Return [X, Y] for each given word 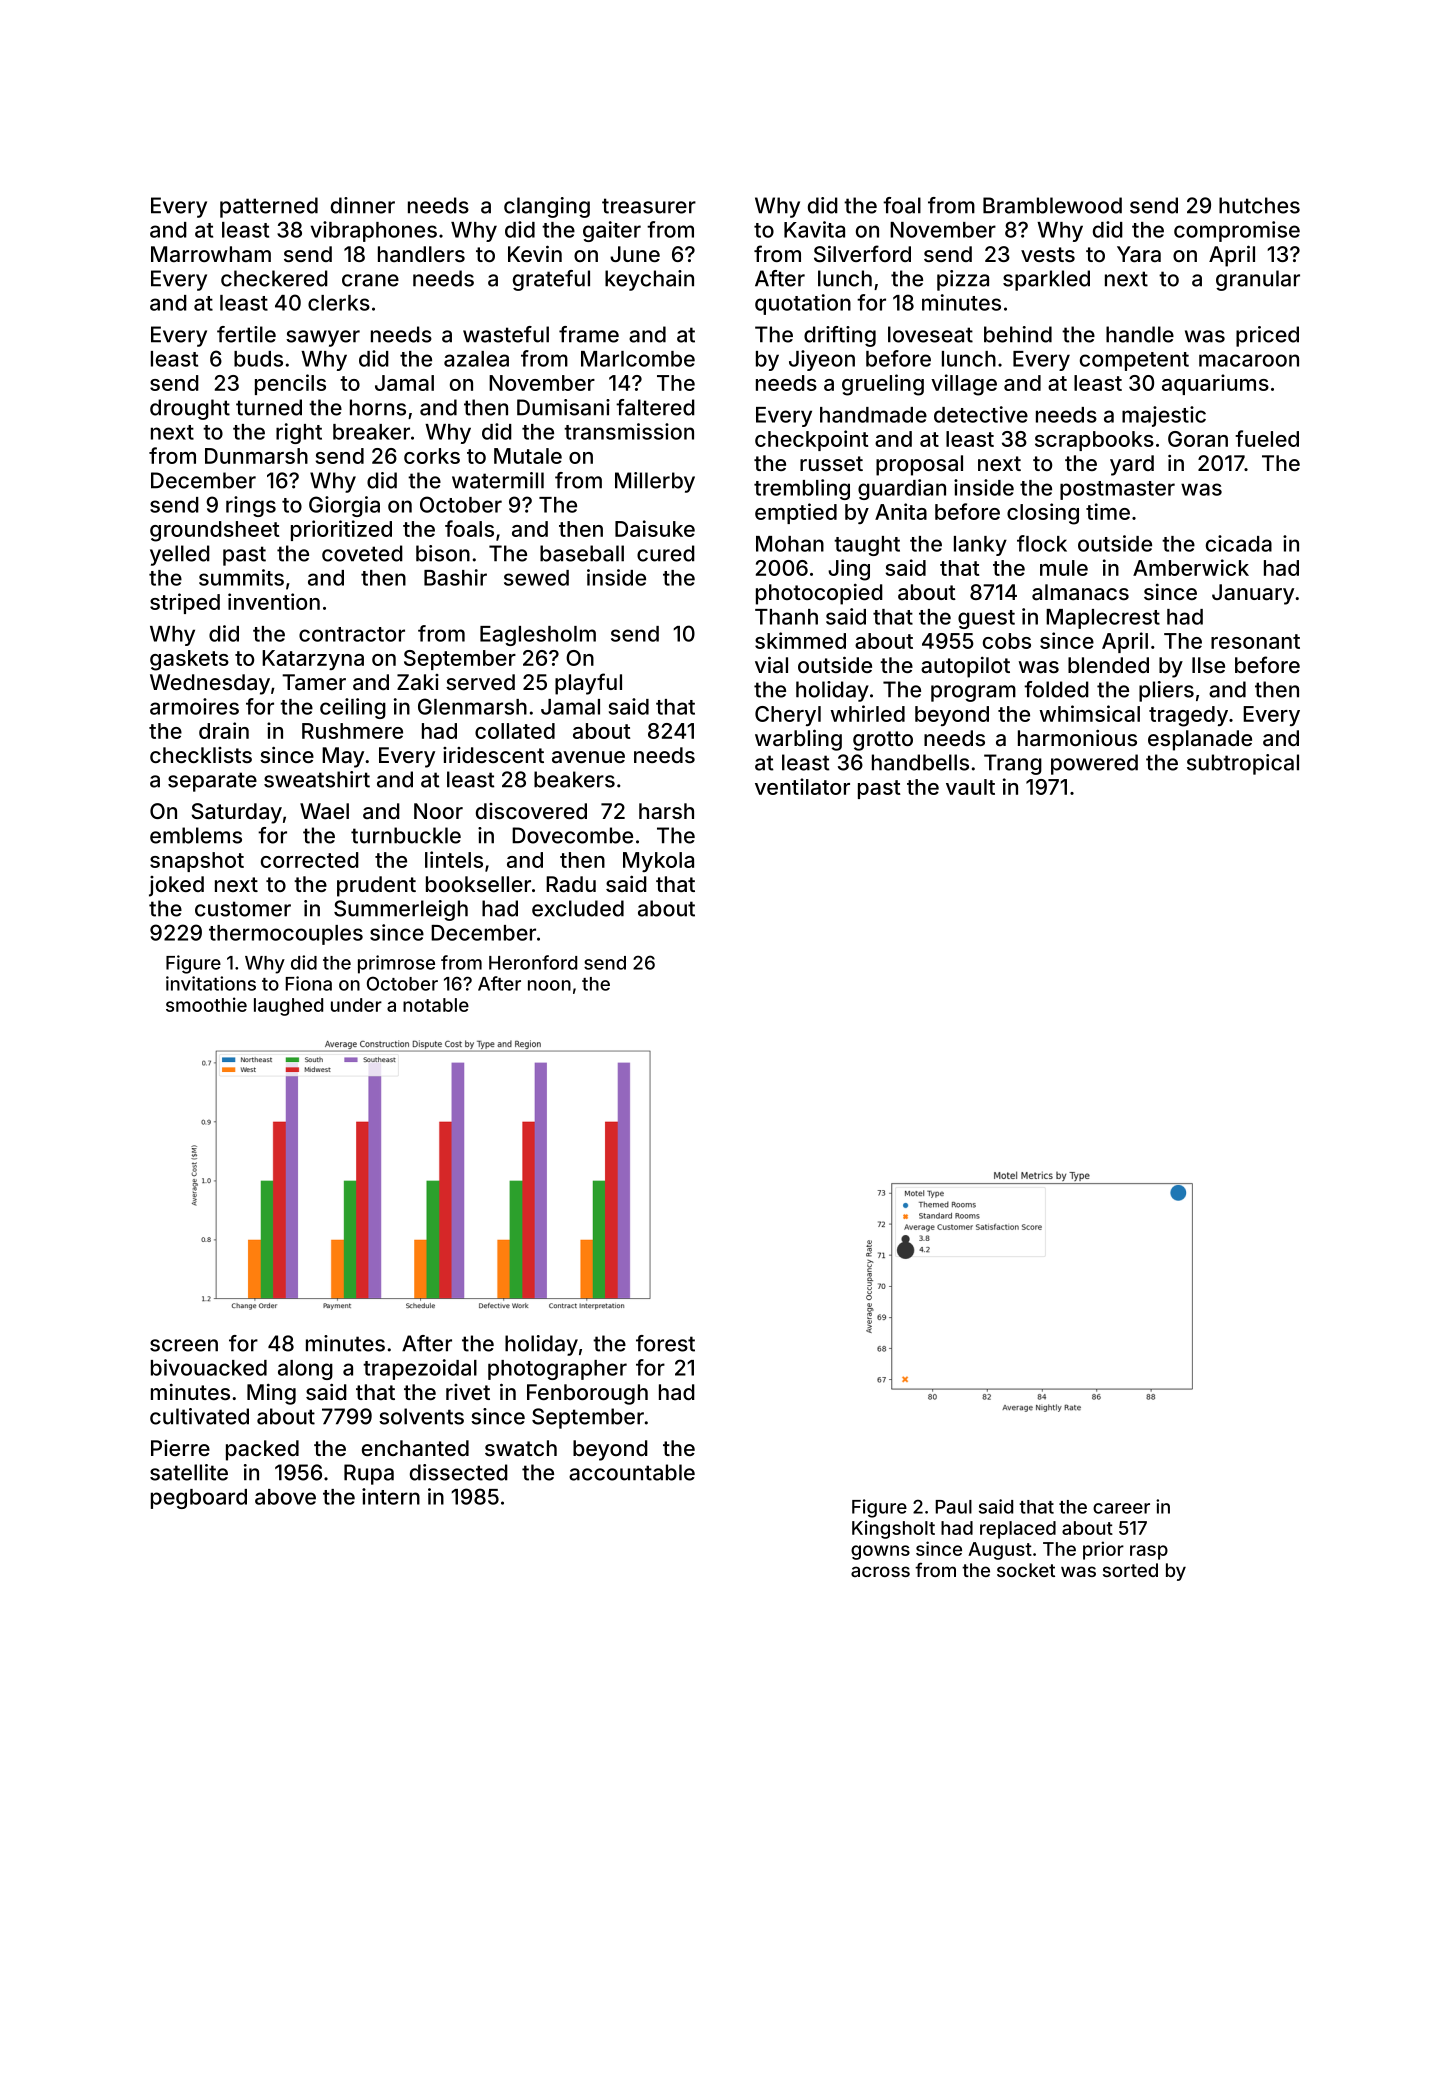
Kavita [814, 229]
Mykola [658, 862]
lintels [454, 859]
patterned [269, 207]
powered [1094, 764]
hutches [1259, 205]
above [285, 1497]
